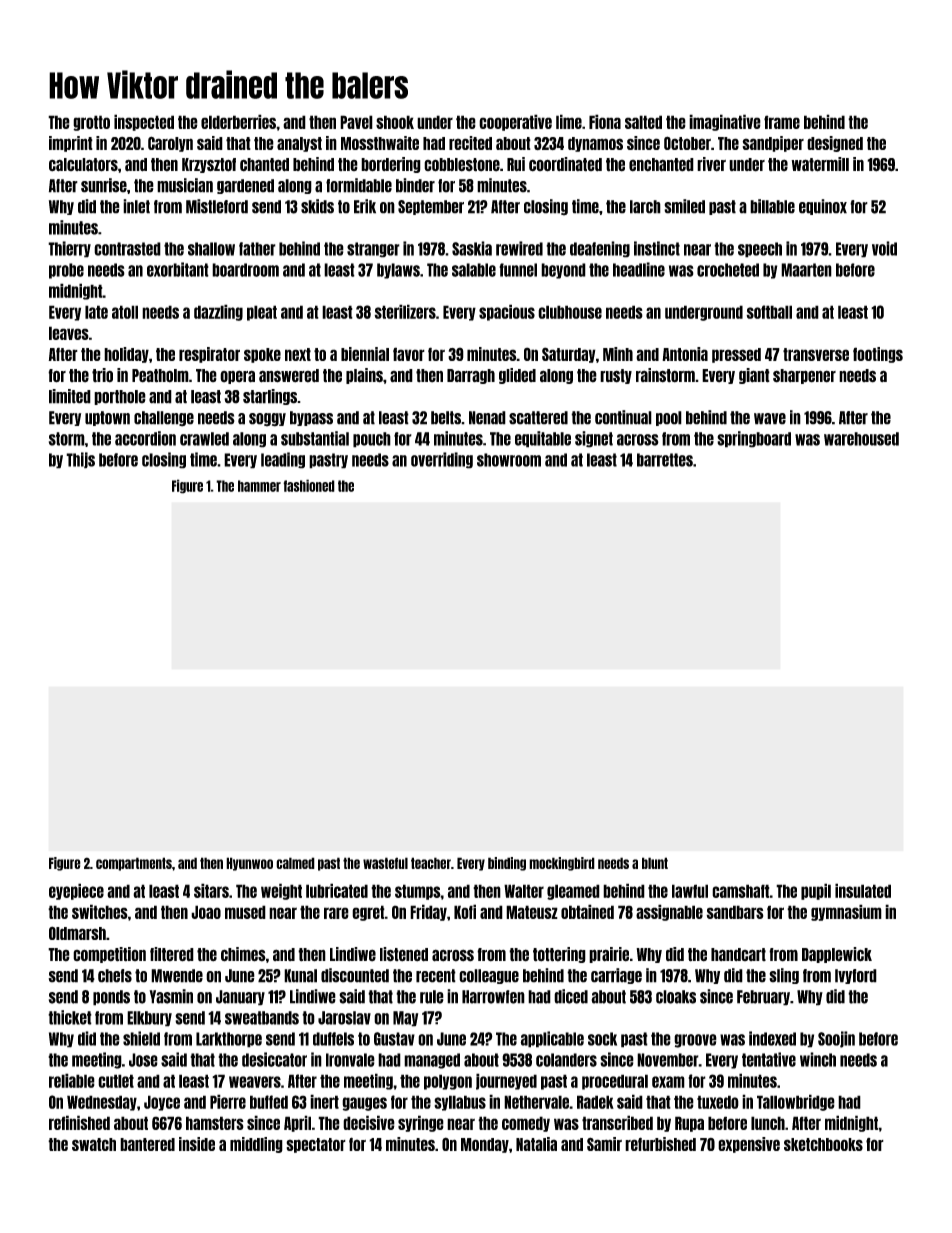  What do you see at coordinates (134, 864) in the screenshot?
I see `compartments` at bounding box center [134, 864].
